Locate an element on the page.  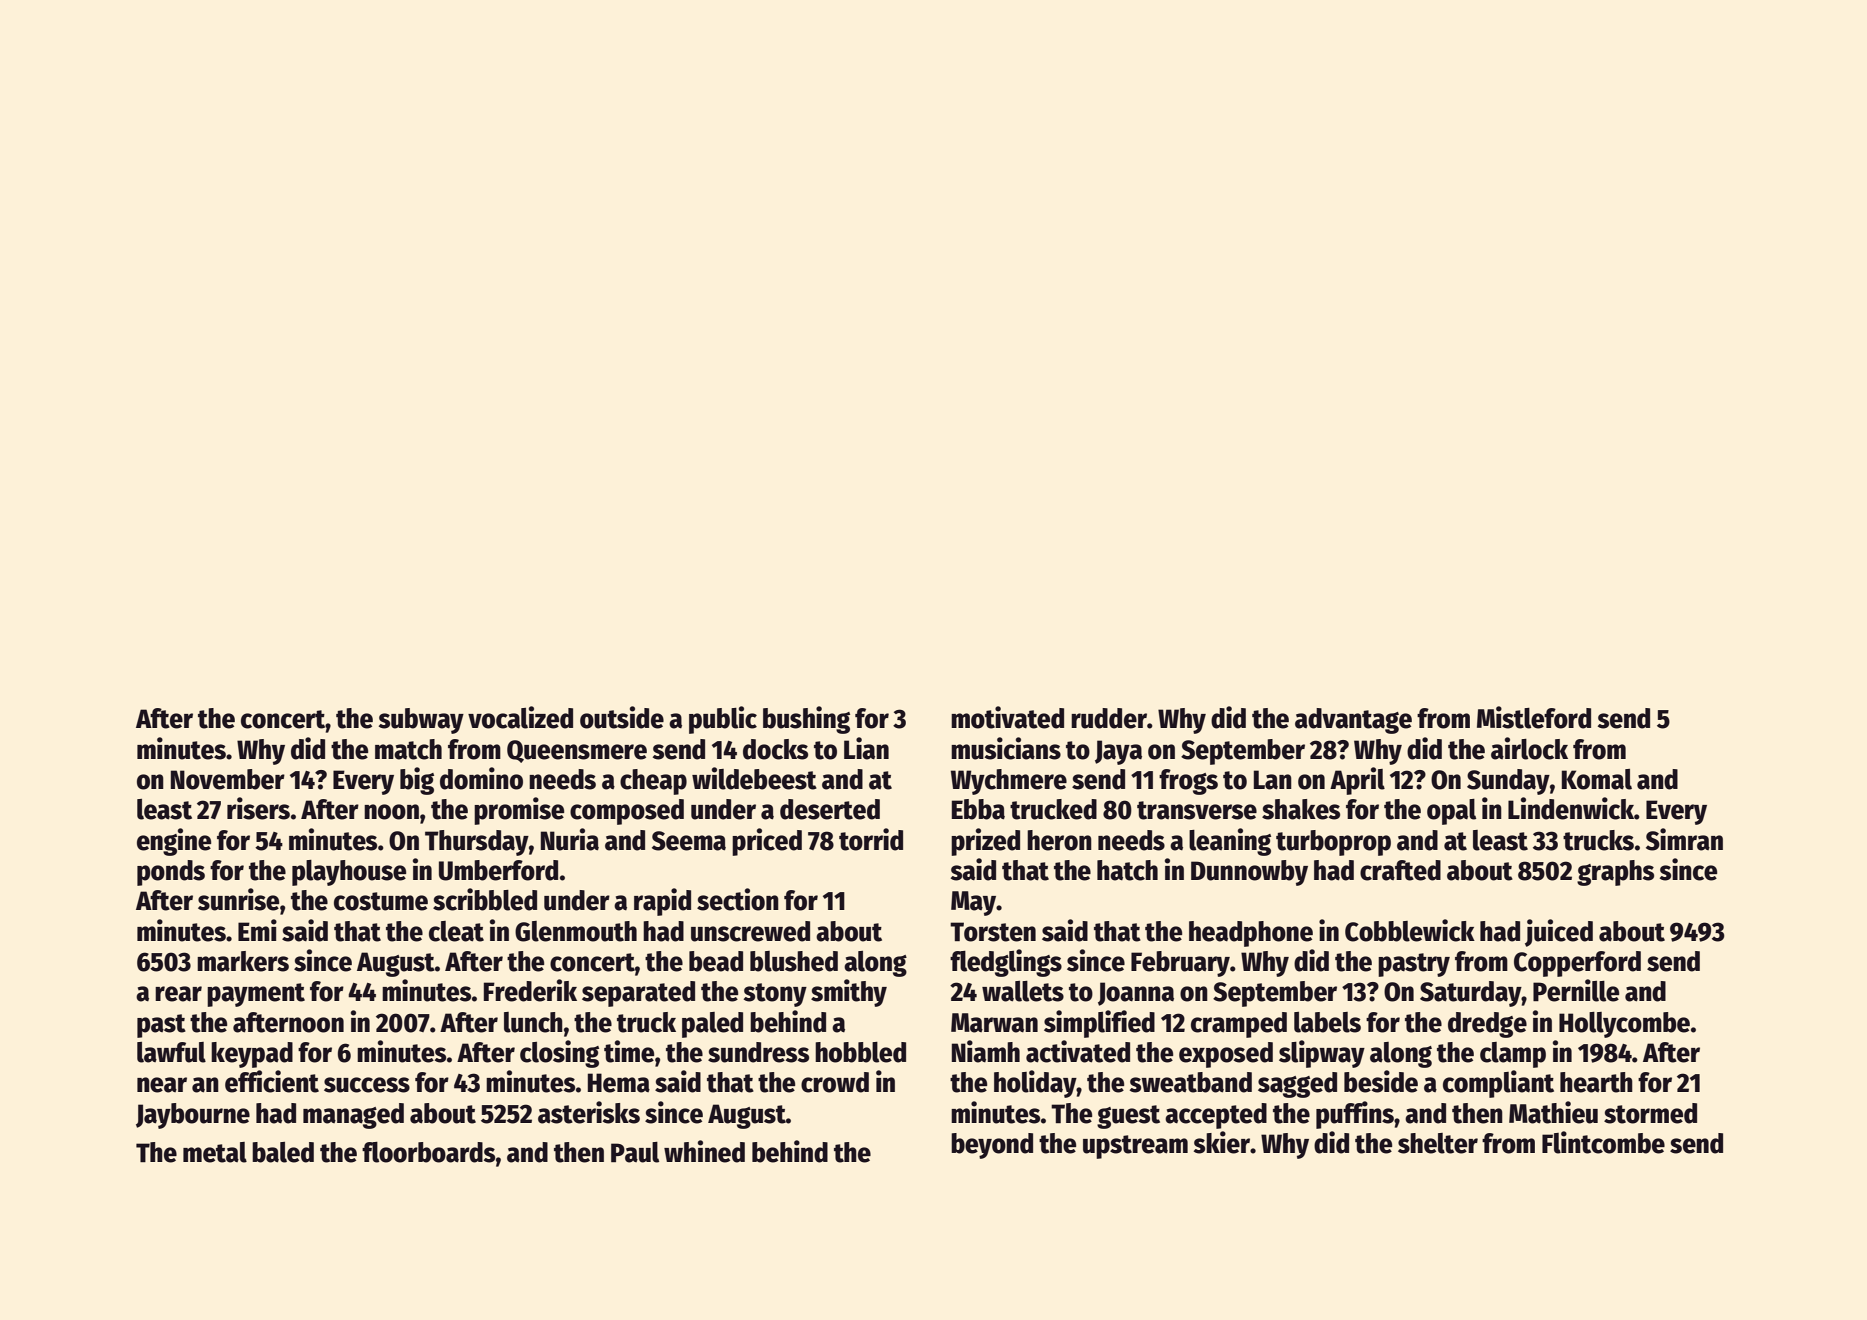
dredge is located at coordinates (1487, 1025).
